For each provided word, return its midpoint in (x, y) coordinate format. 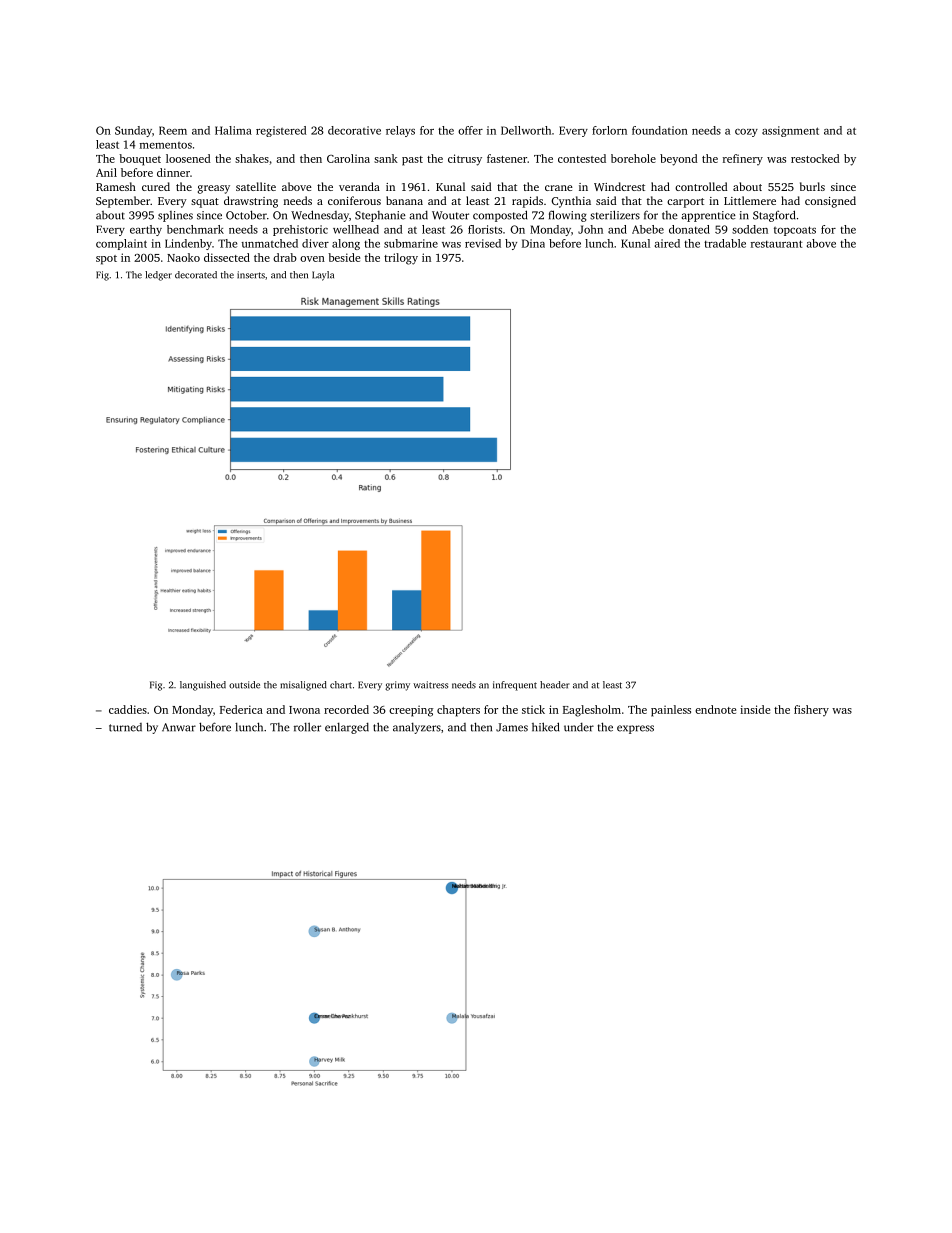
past (412, 161)
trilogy (401, 259)
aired (667, 243)
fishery (811, 711)
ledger (158, 276)
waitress (430, 685)
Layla (323, 276)
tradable (725, 243)
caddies (128, 709)
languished (203, 686)
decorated (196, 275)
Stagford (774, 216)
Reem (173, 130)
